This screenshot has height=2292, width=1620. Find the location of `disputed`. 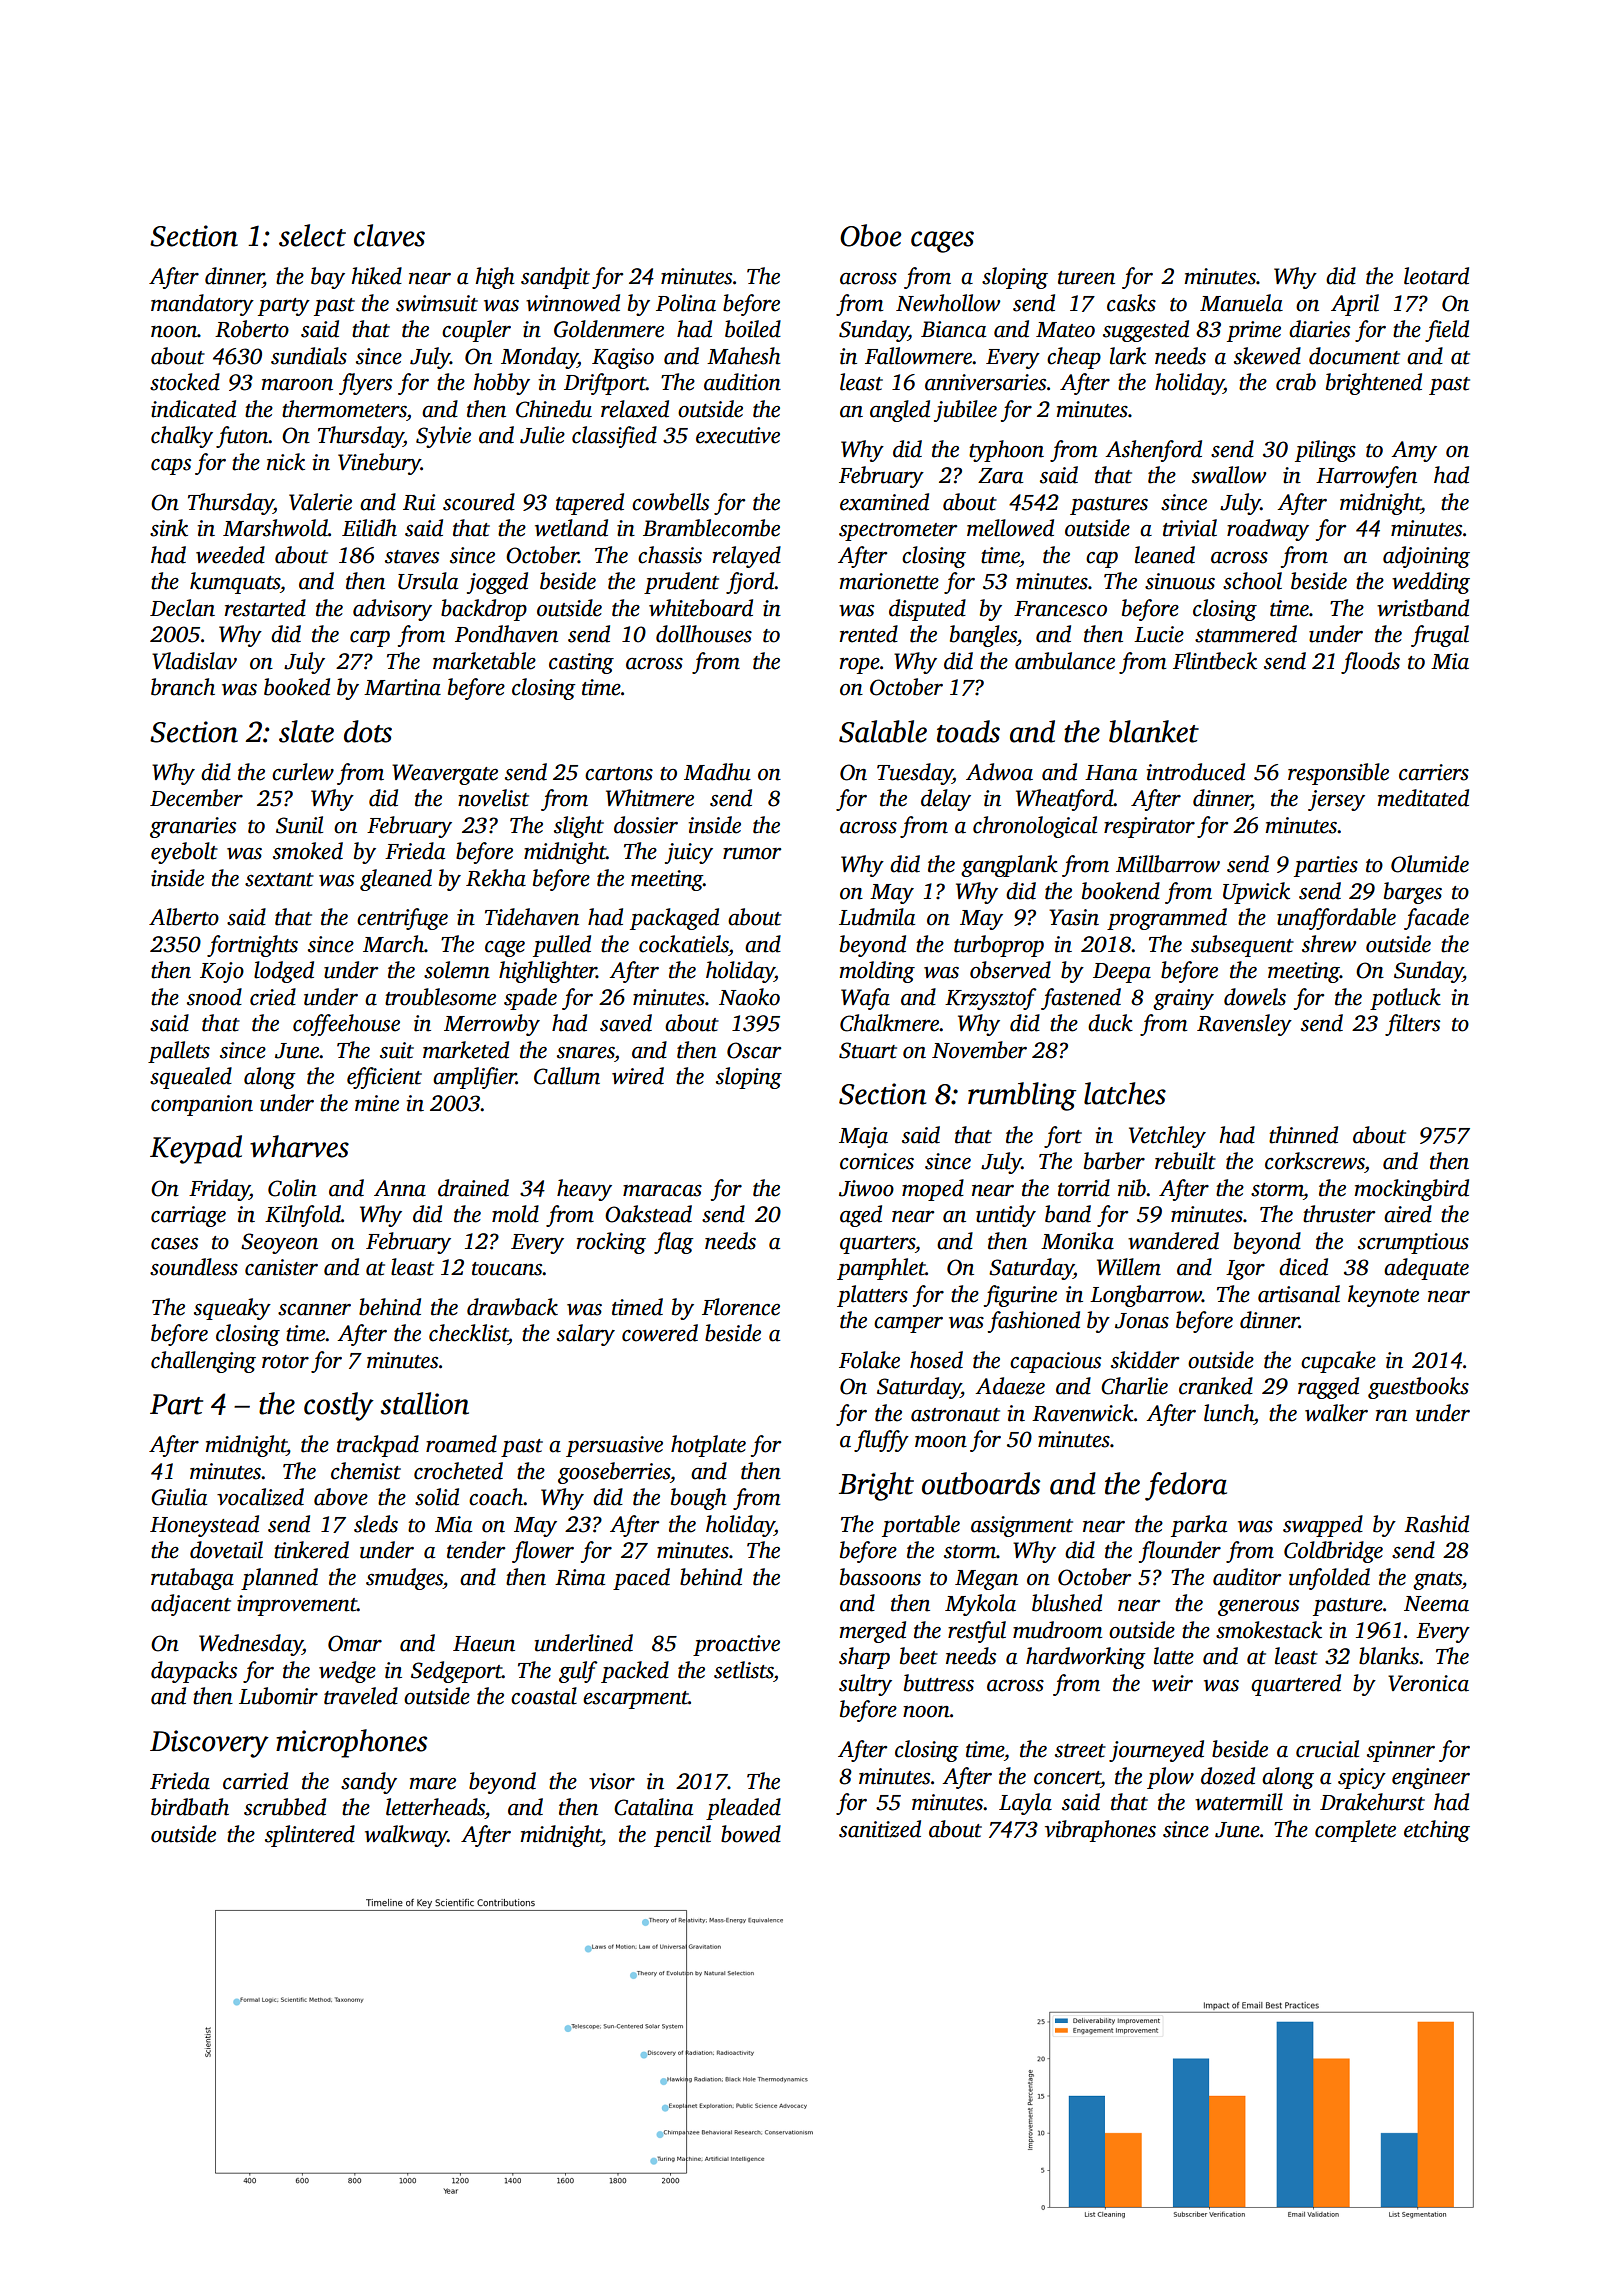

disputed is located at coordinates (927, 610).
